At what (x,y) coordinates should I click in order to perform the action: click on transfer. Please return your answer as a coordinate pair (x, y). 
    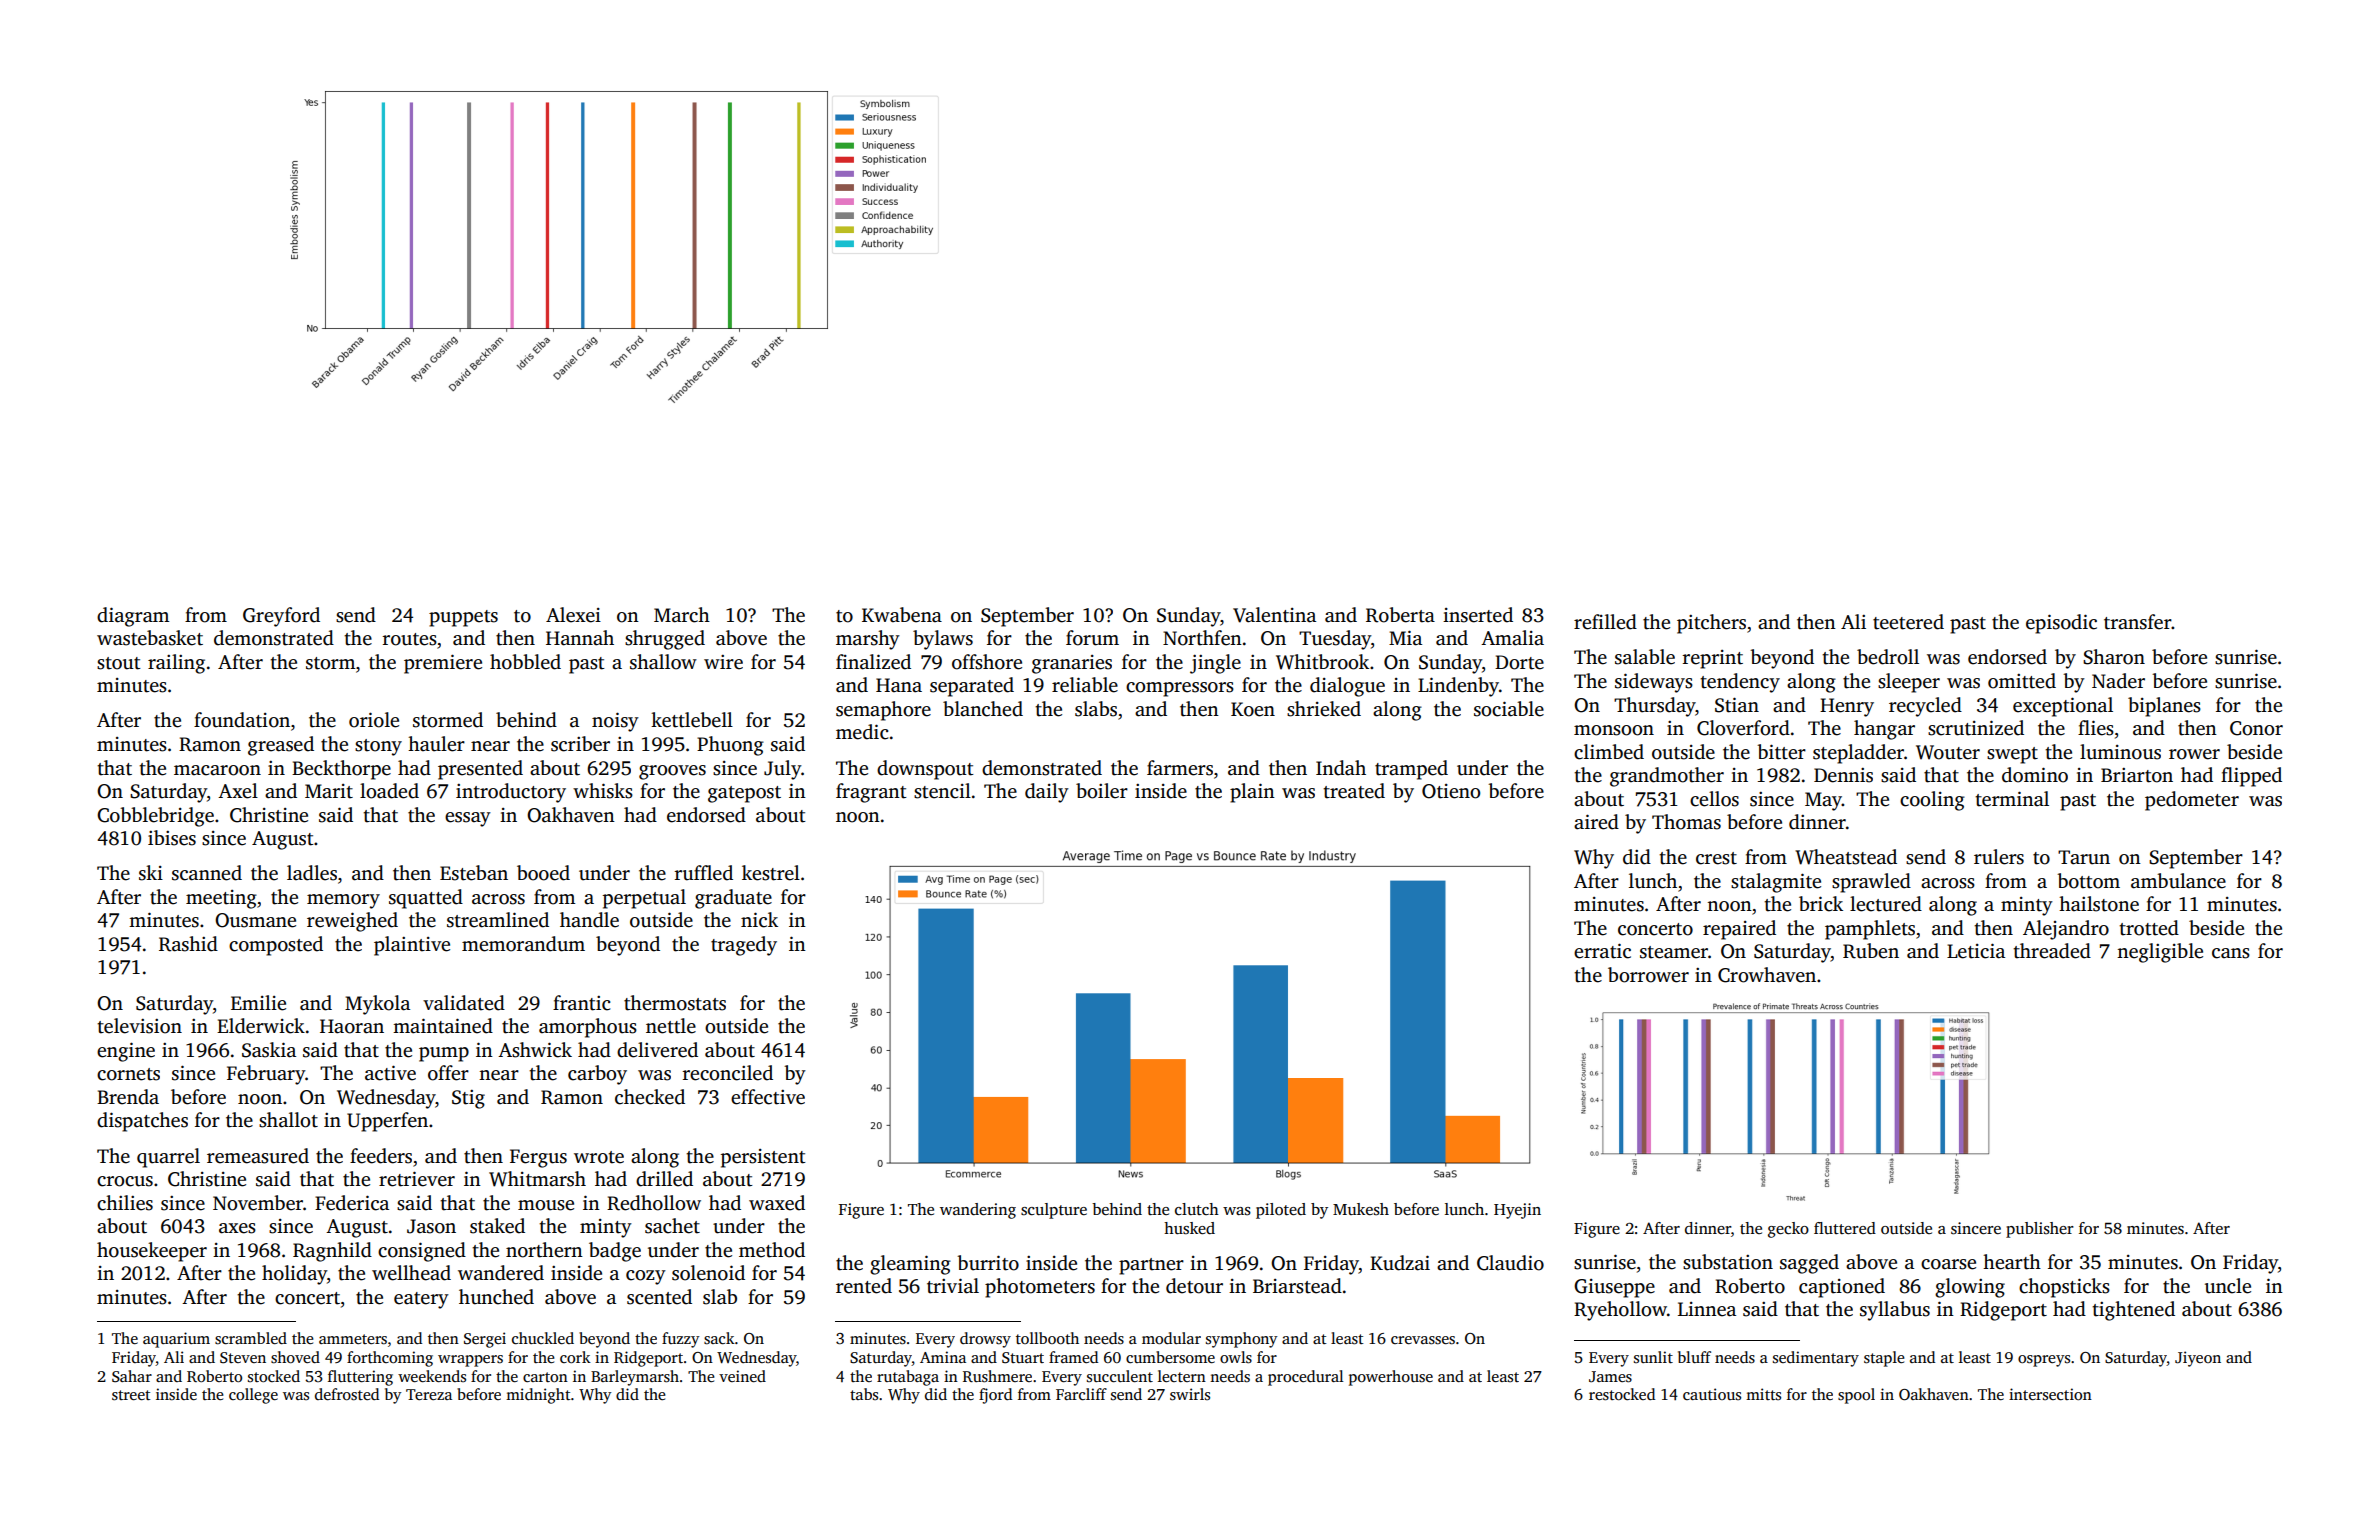
    Looking at the image, I should click on (2137, 622).
